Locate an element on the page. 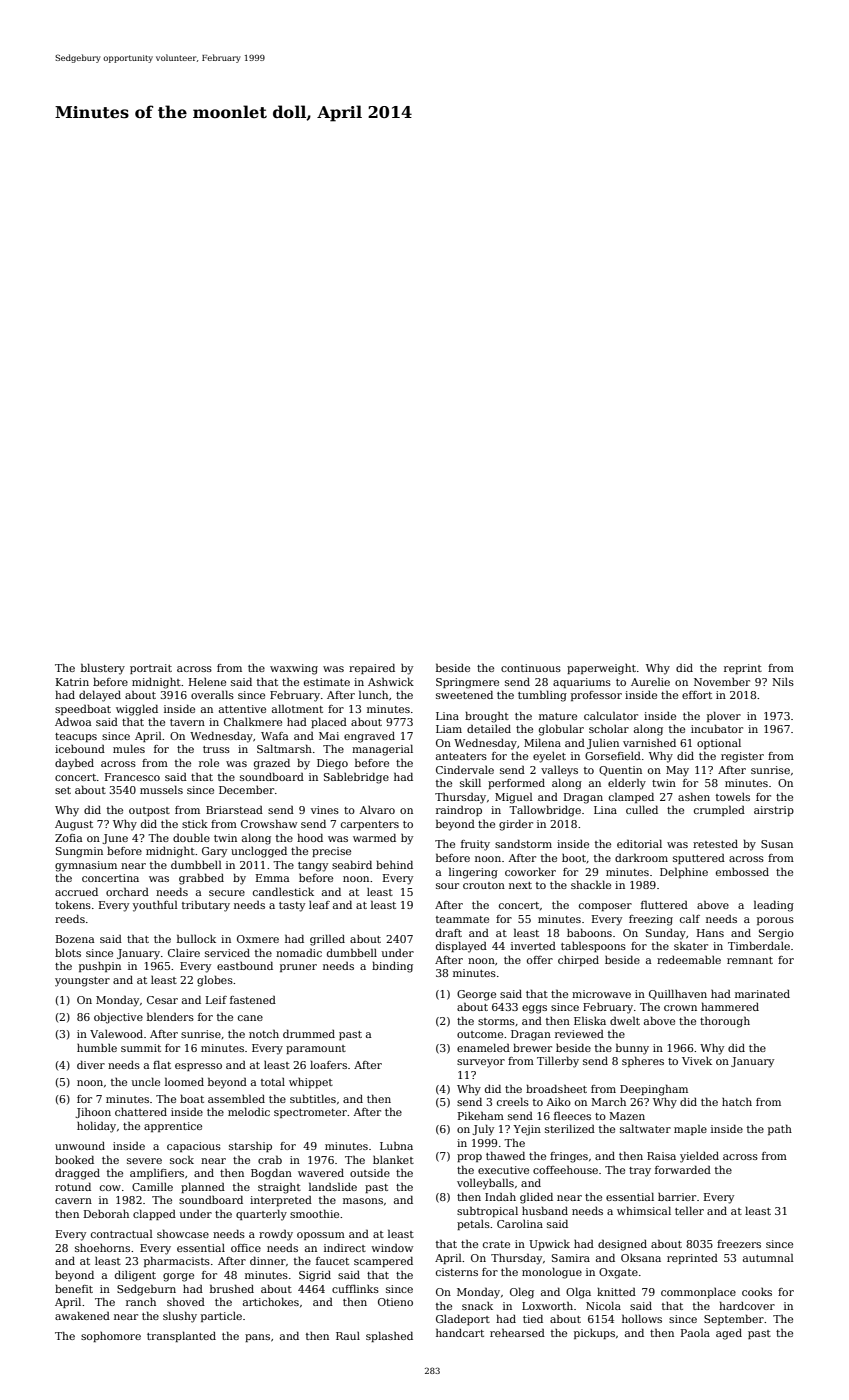  smoothie is located at coordinates (314, 1213).
